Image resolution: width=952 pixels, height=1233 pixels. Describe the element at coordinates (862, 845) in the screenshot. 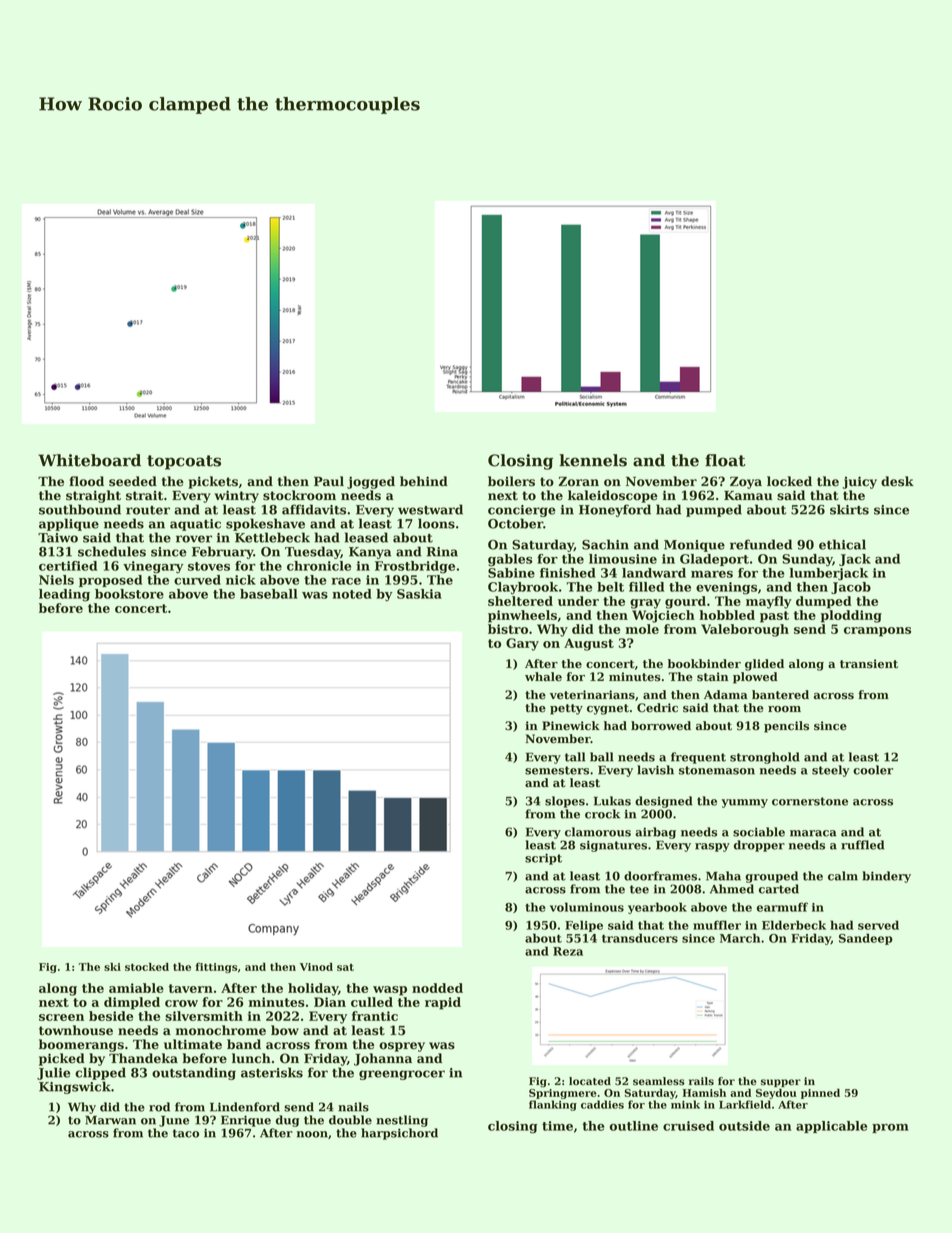

I see `ruffled` at that location.
